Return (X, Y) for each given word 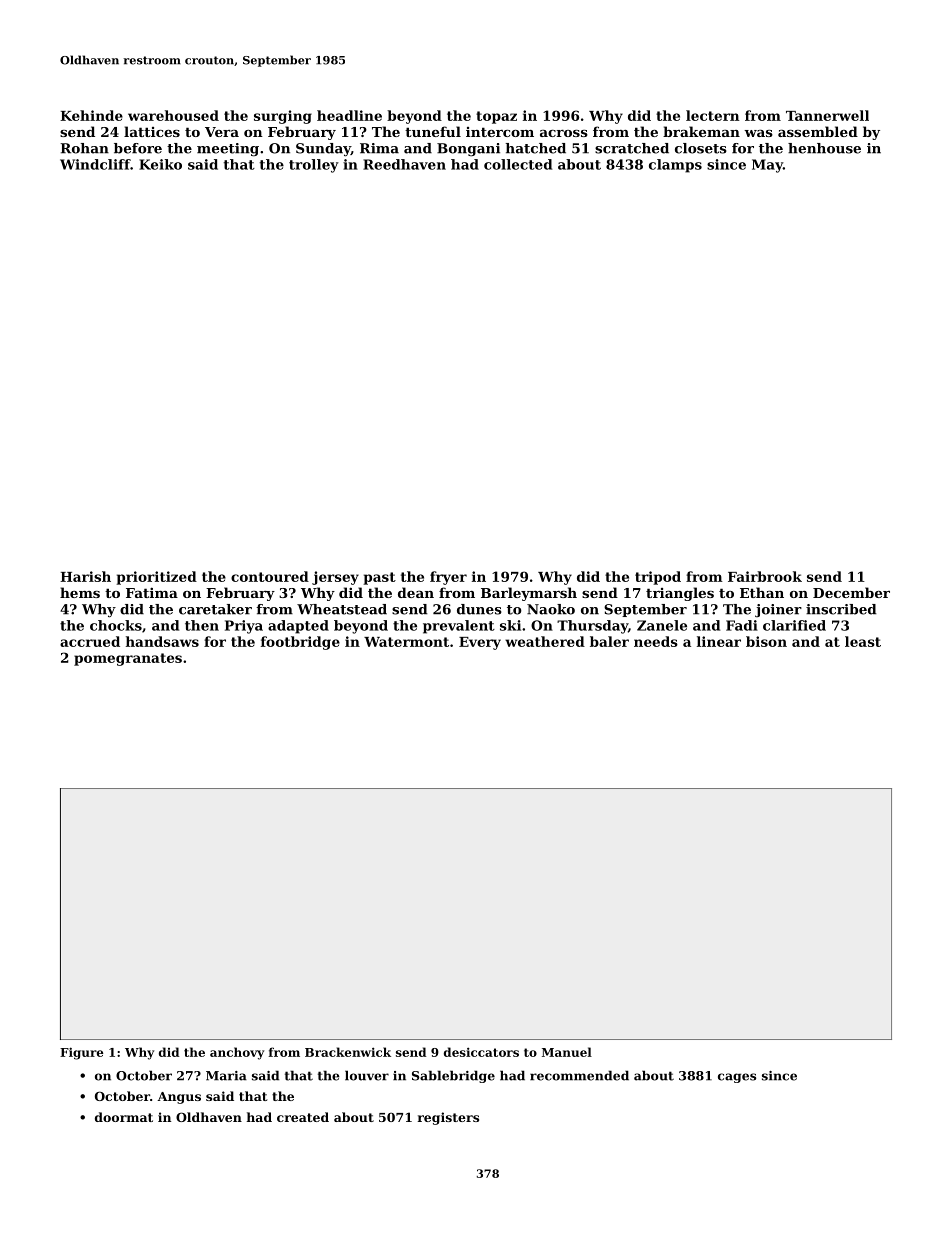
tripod (658, 578)
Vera (222, 132)
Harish (85, 576)
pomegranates (128, 659)
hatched (536, 148)
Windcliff (95, 164)
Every (480, 643)
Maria (226, 1076)
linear (719, 641)
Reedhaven (404, 164)
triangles (680, 594)
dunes (479, 609)
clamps (675, 166)
